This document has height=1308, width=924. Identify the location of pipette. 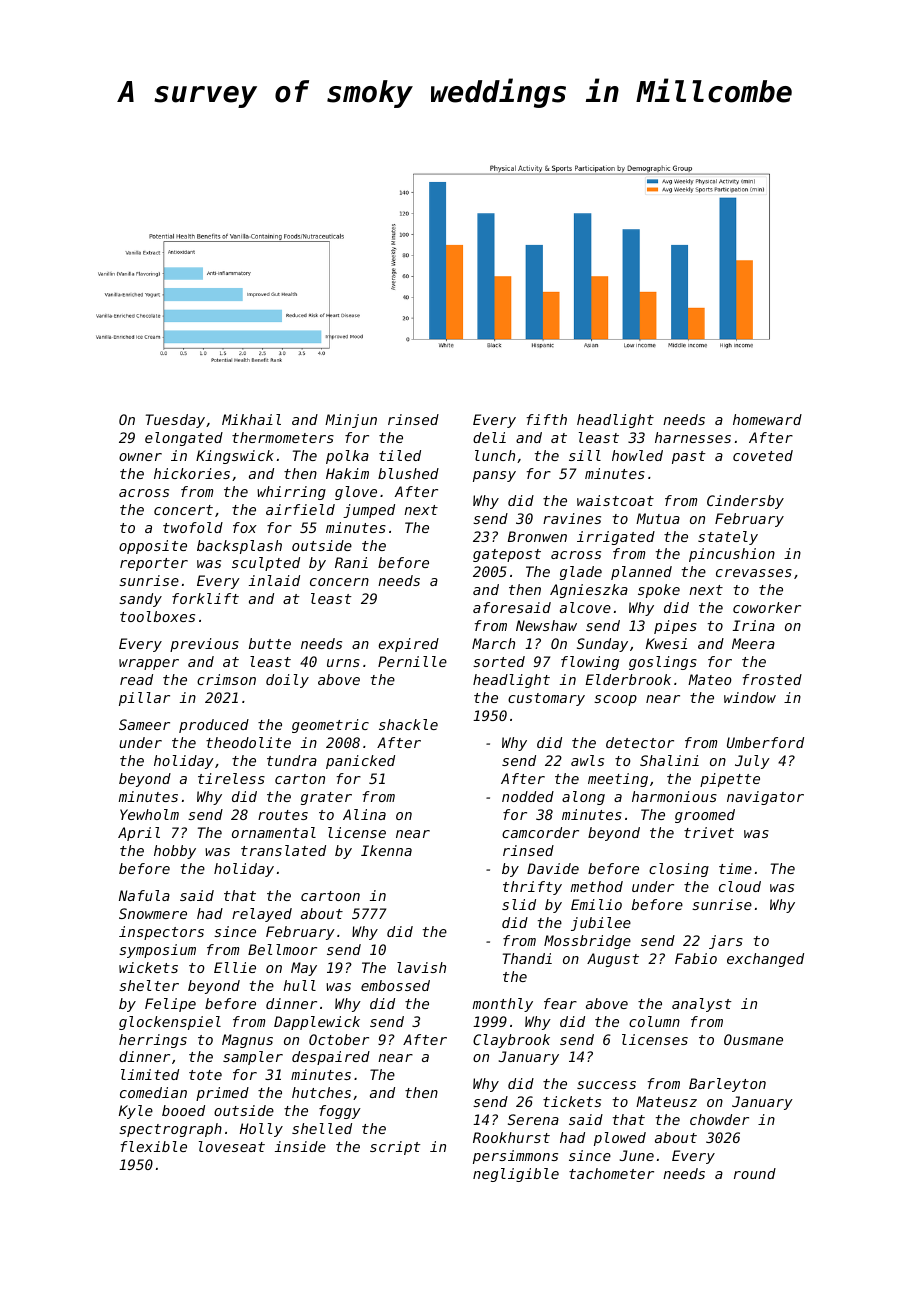
(730, 780).
